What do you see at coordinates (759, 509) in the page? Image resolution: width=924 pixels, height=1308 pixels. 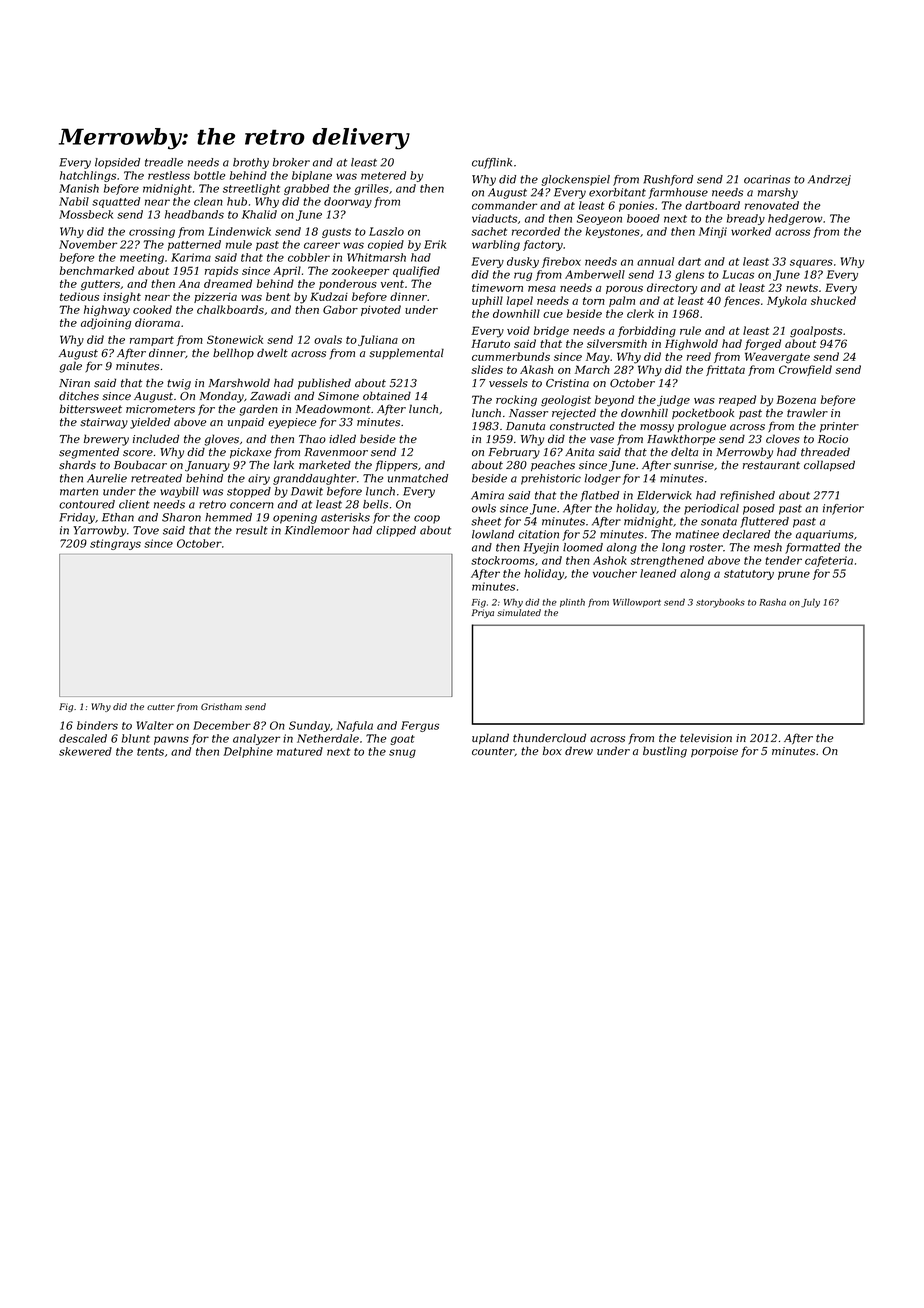 I see `posed` at bounding box center [759, 509].
